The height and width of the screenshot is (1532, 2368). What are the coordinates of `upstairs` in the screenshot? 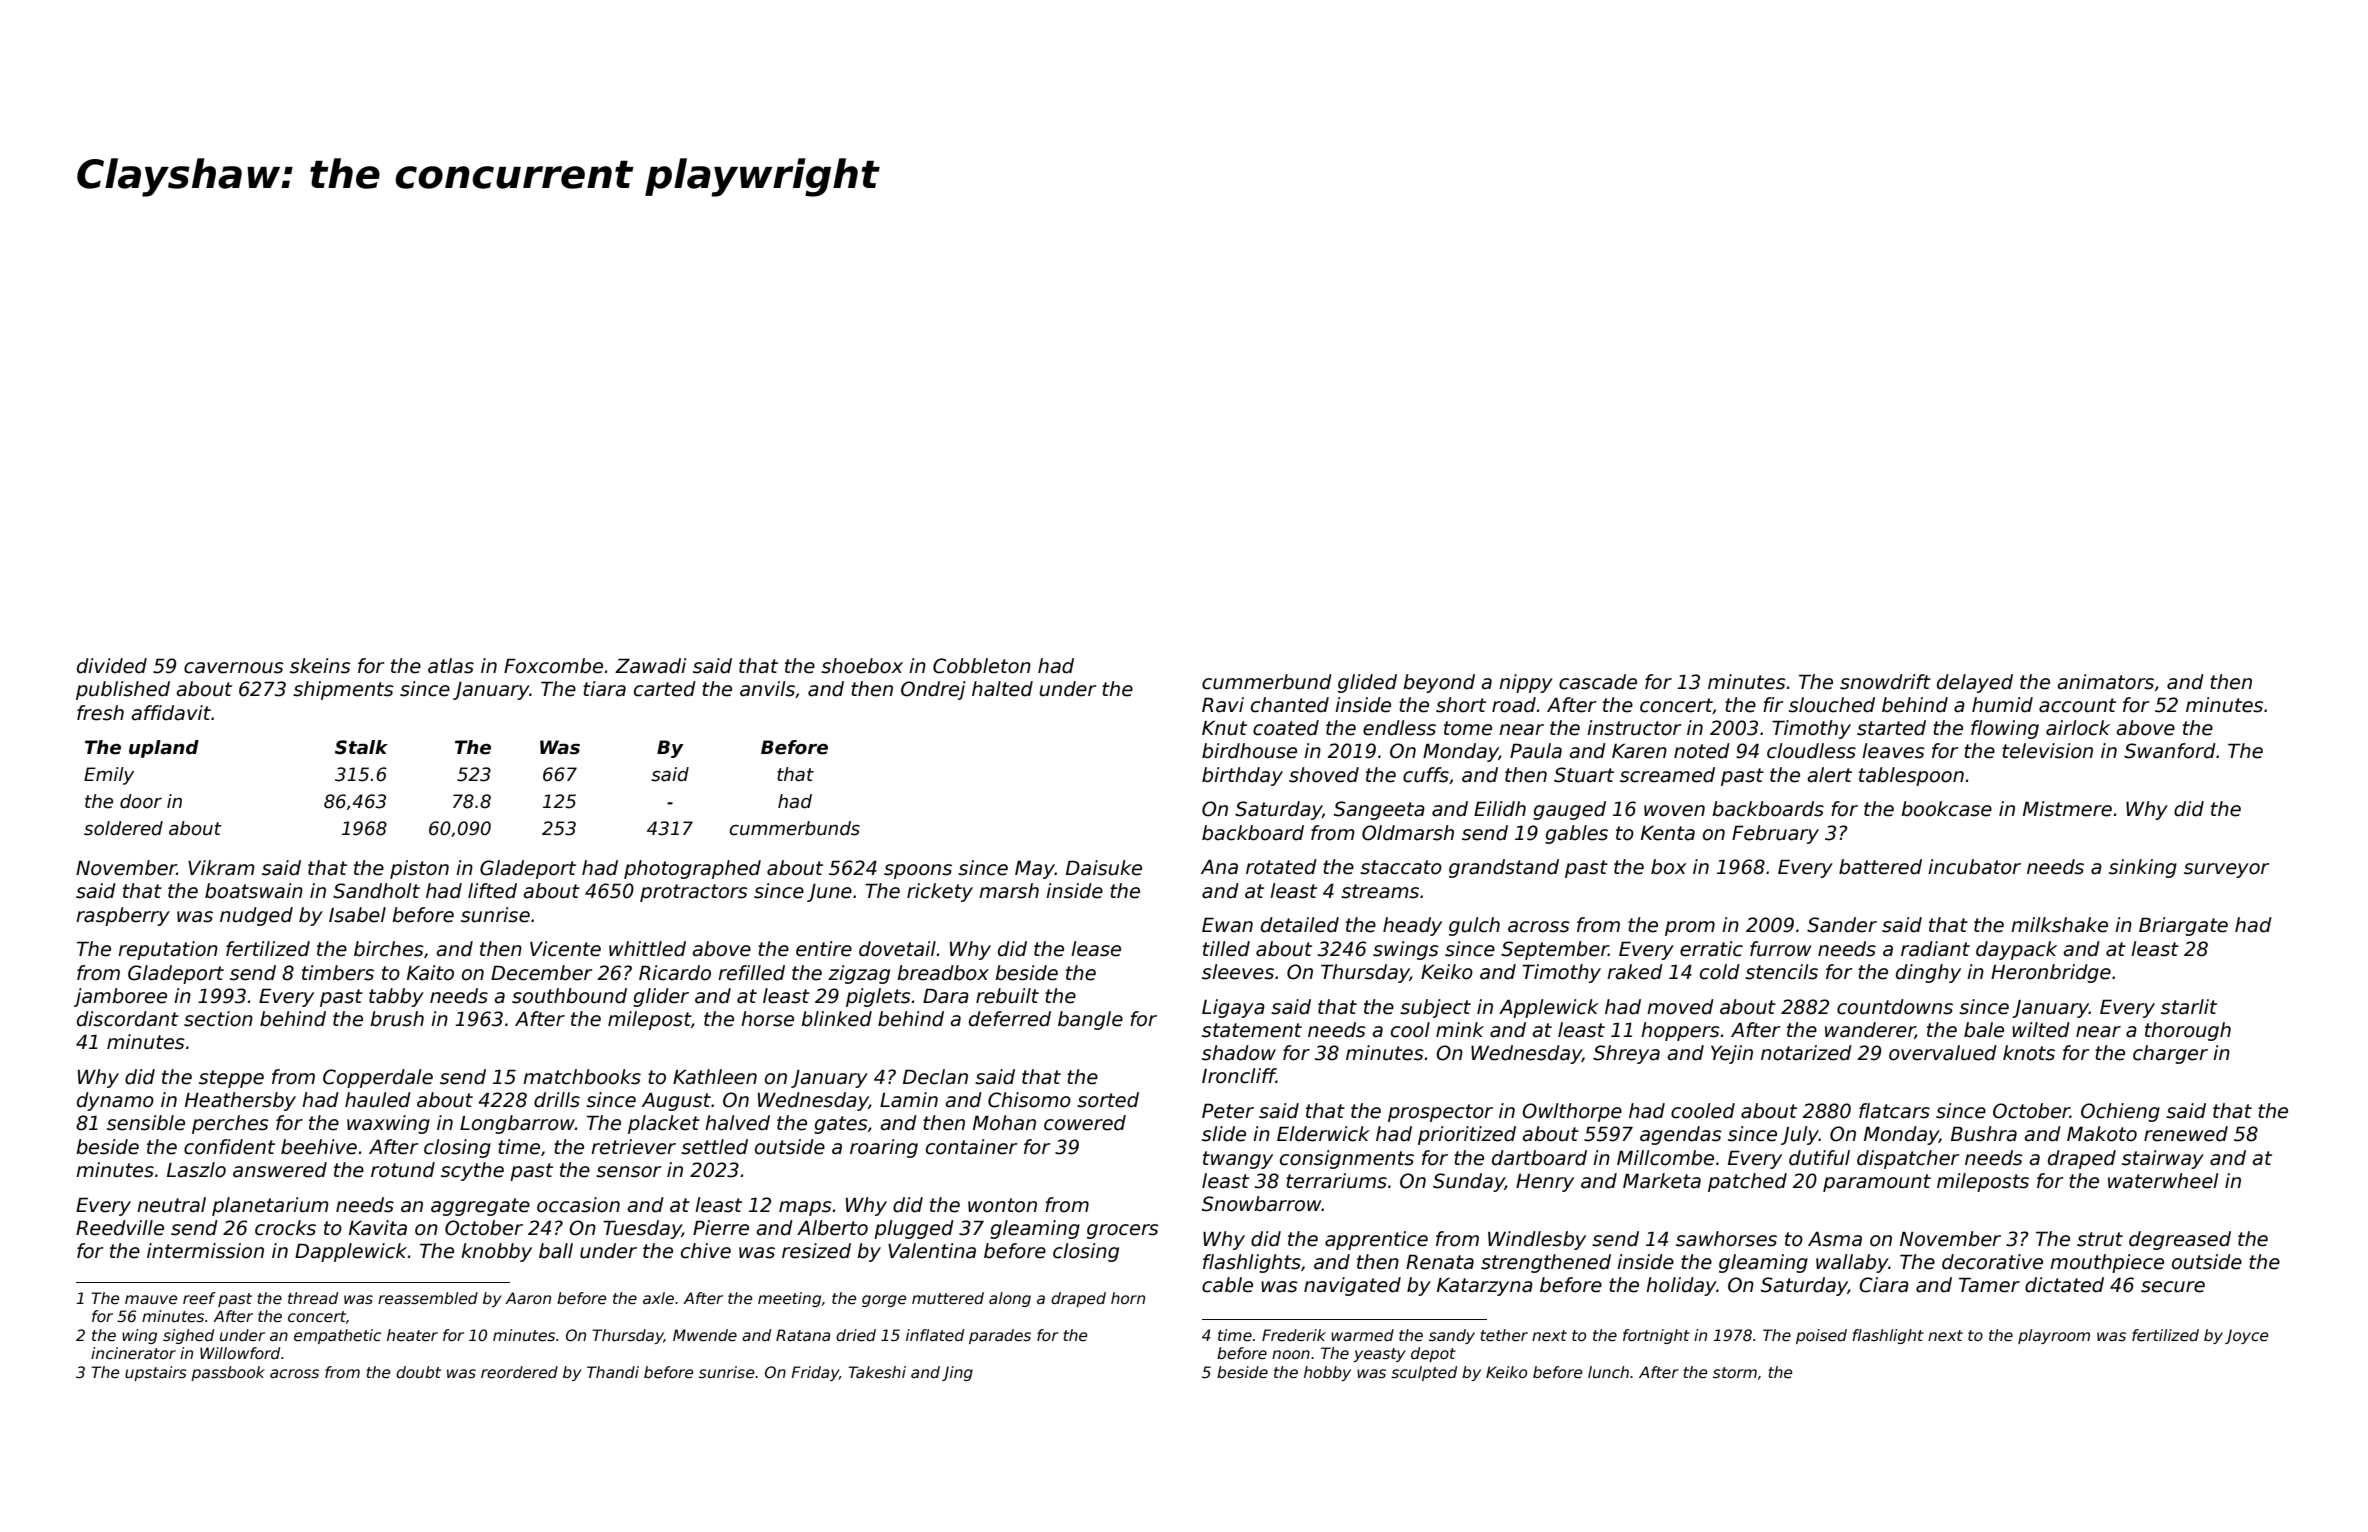 It's located at (156, 1373).
